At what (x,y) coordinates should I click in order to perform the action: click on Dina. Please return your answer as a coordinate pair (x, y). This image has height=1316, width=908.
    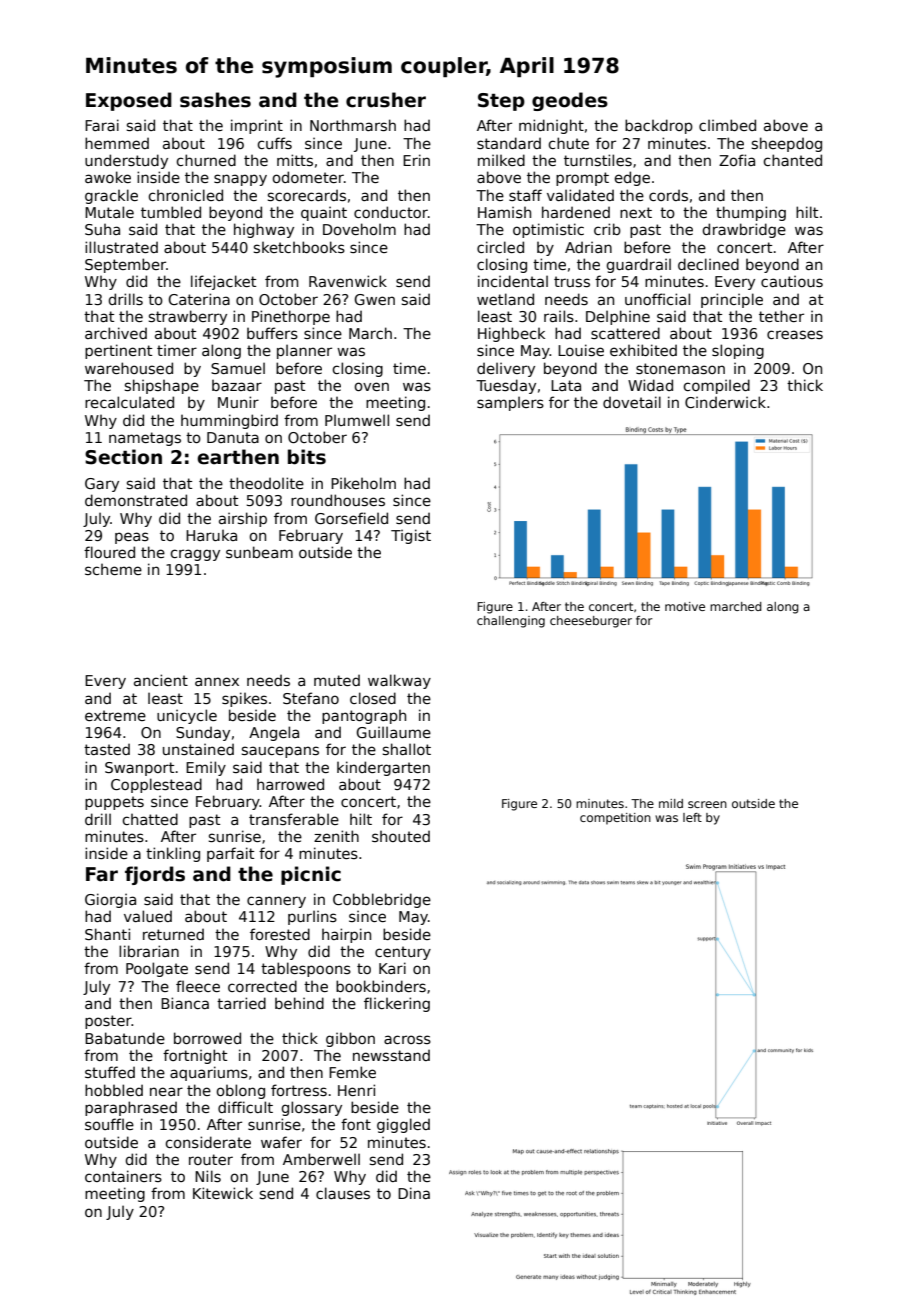
    Looking at the image, I should click on (414, 1193).
